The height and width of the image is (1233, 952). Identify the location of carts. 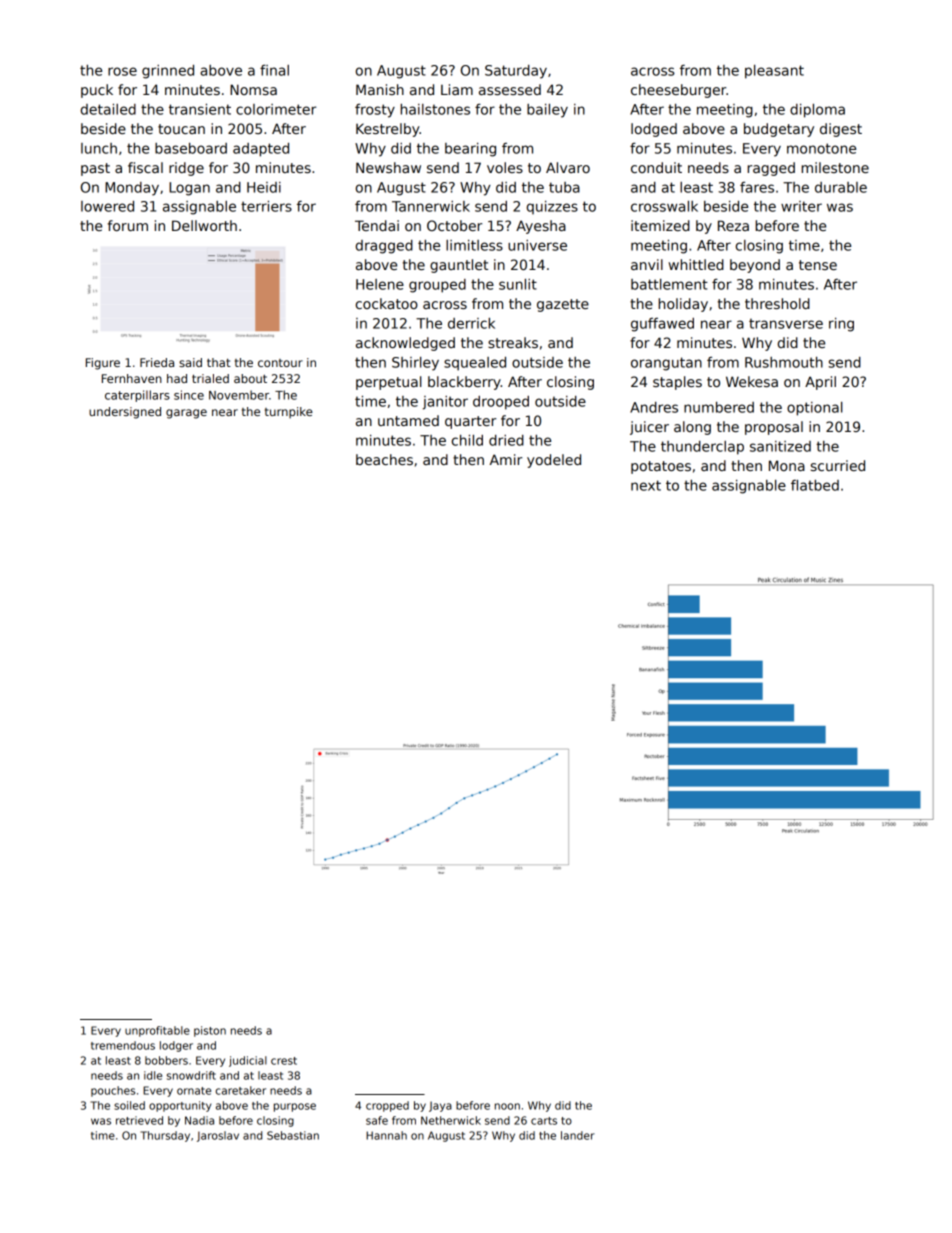
(544, 1121).
